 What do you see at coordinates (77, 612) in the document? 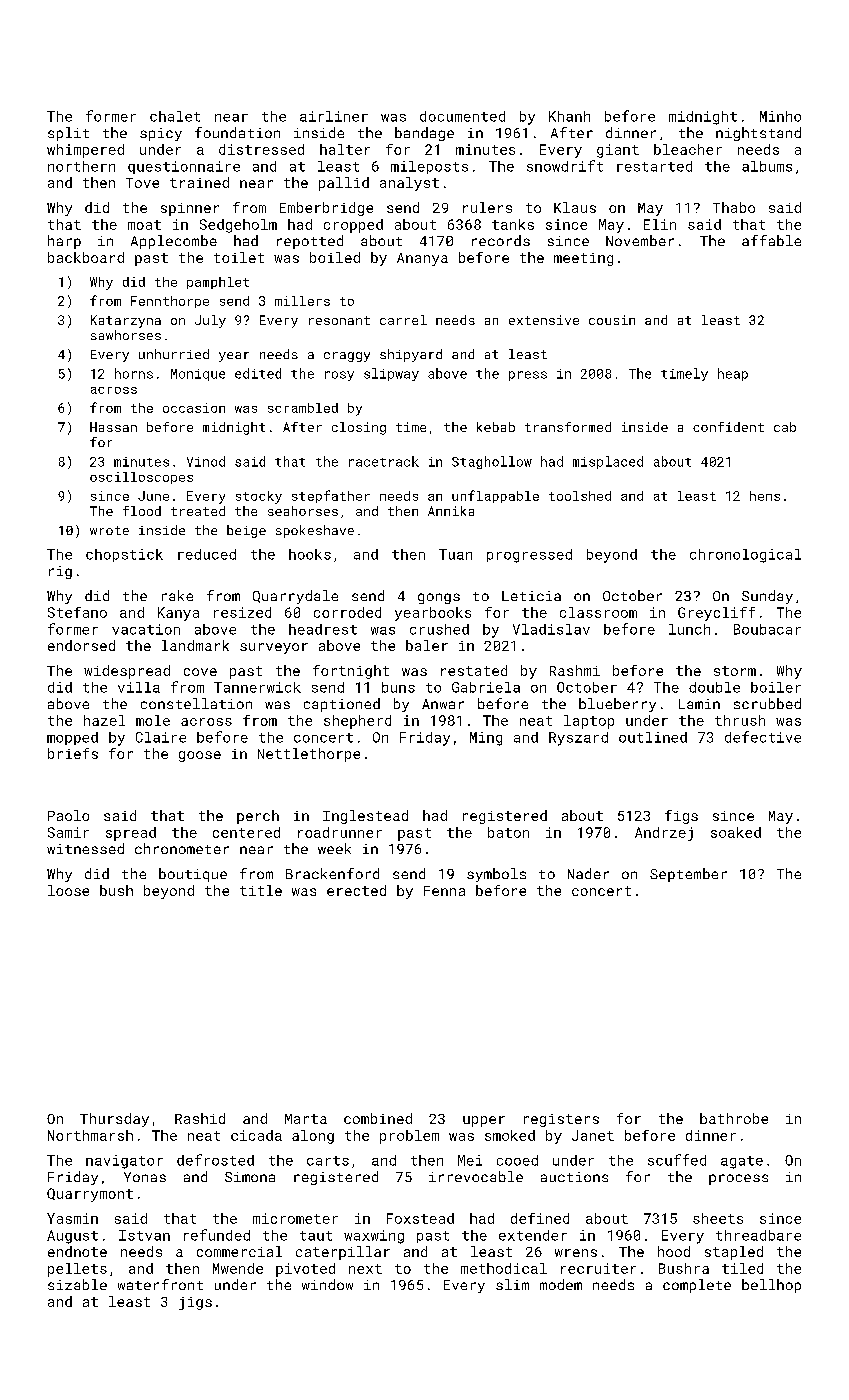
I see `Stefano` at bounding box center [77, 612].
